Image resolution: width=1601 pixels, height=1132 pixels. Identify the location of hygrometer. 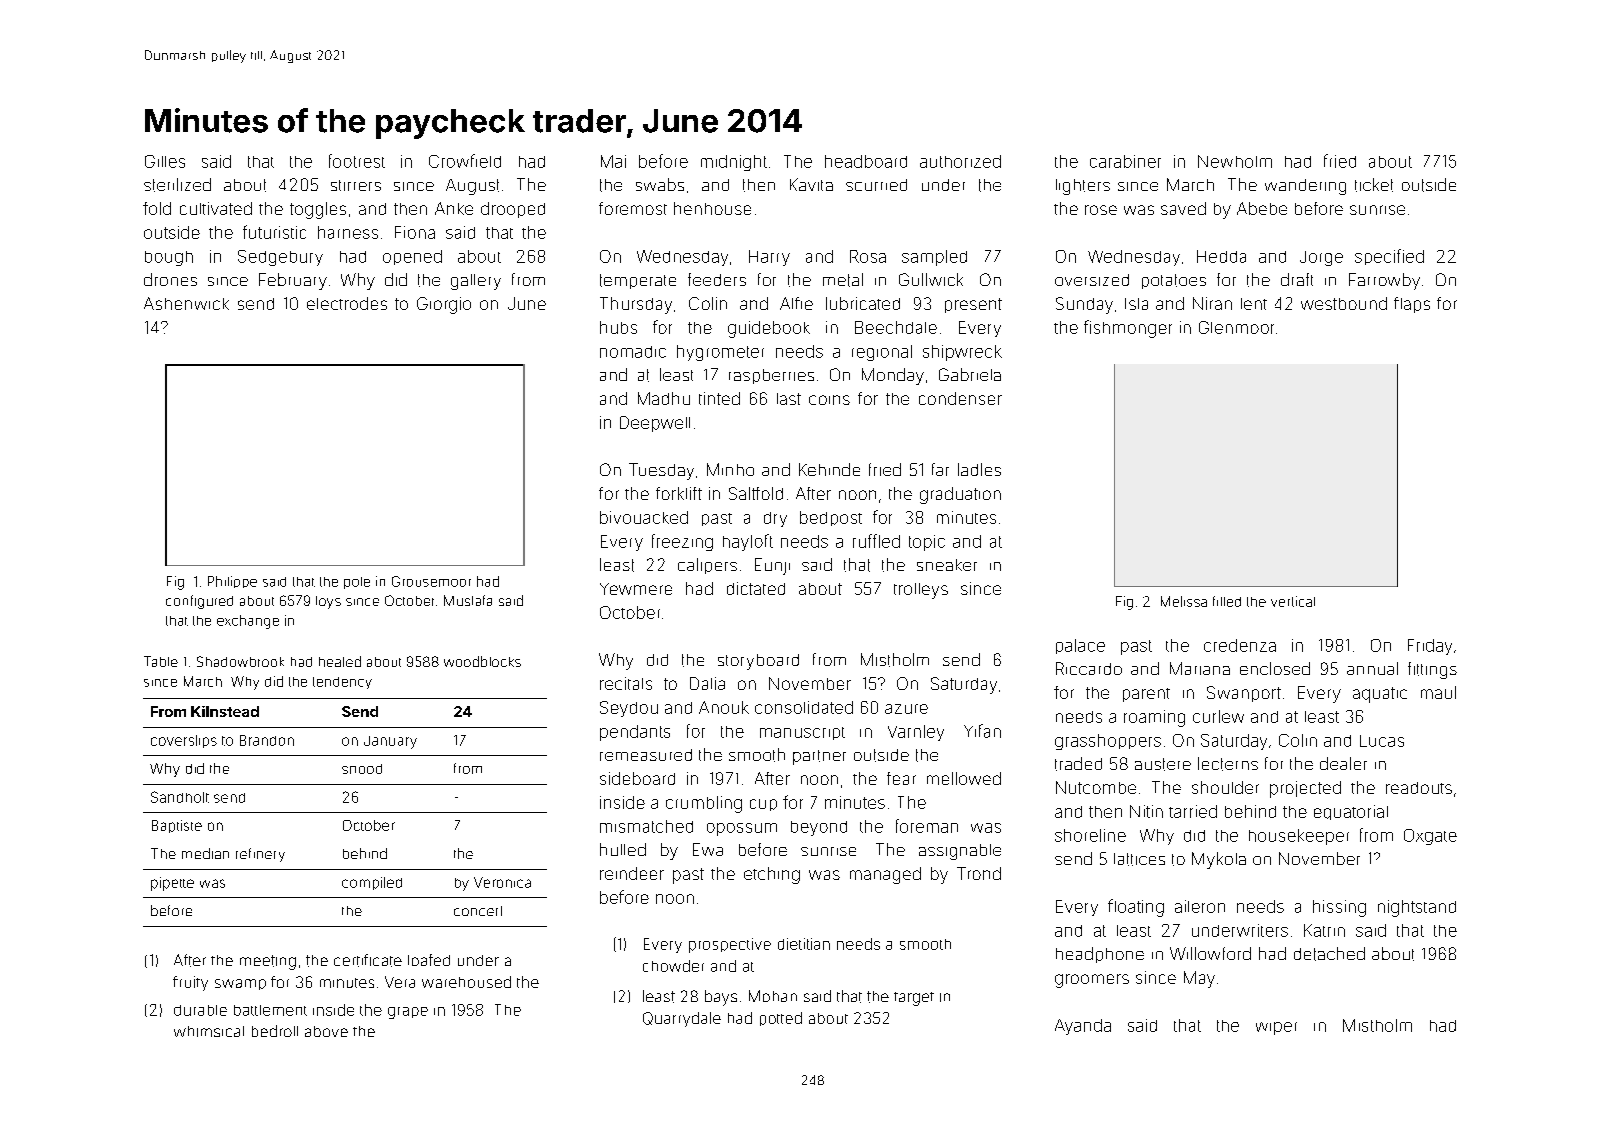
(720, 353).
